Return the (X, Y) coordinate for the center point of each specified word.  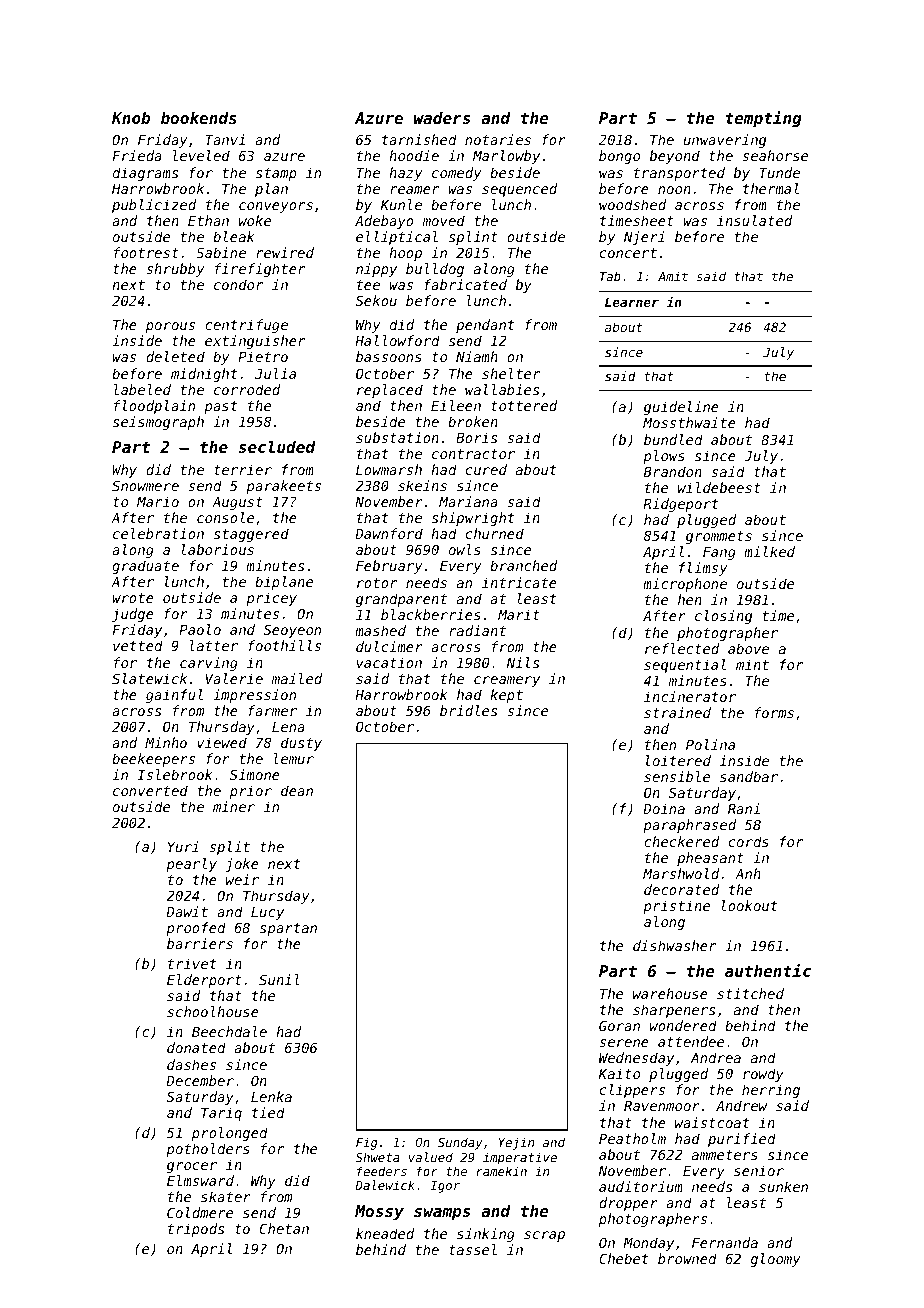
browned (687, 1258)
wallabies (502, 389)
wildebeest (719, 487)
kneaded (385, 1233)
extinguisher (255, 342)
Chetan (284, 1228)
